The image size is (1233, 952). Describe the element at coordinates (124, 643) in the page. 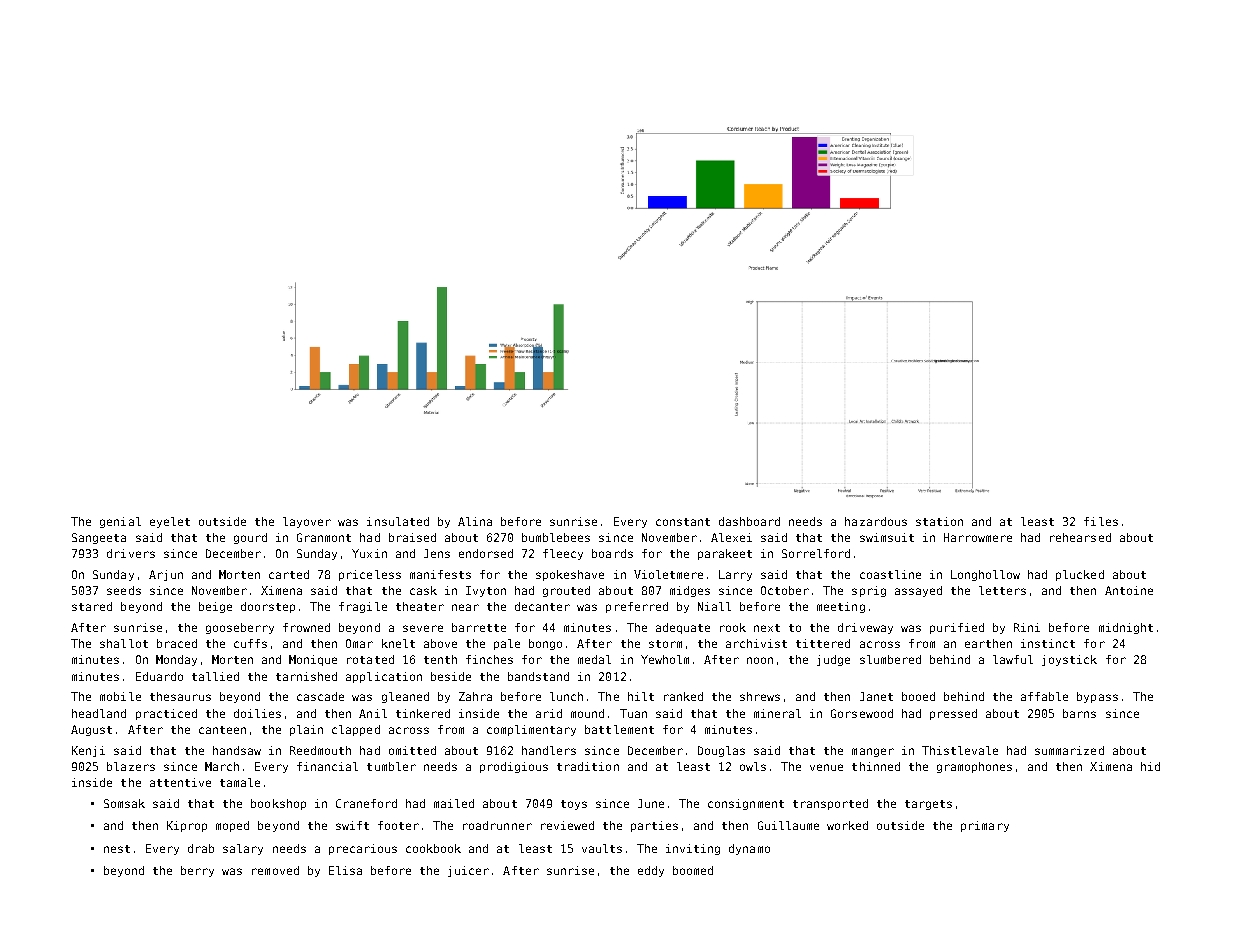

I see `shallot` at that location.
